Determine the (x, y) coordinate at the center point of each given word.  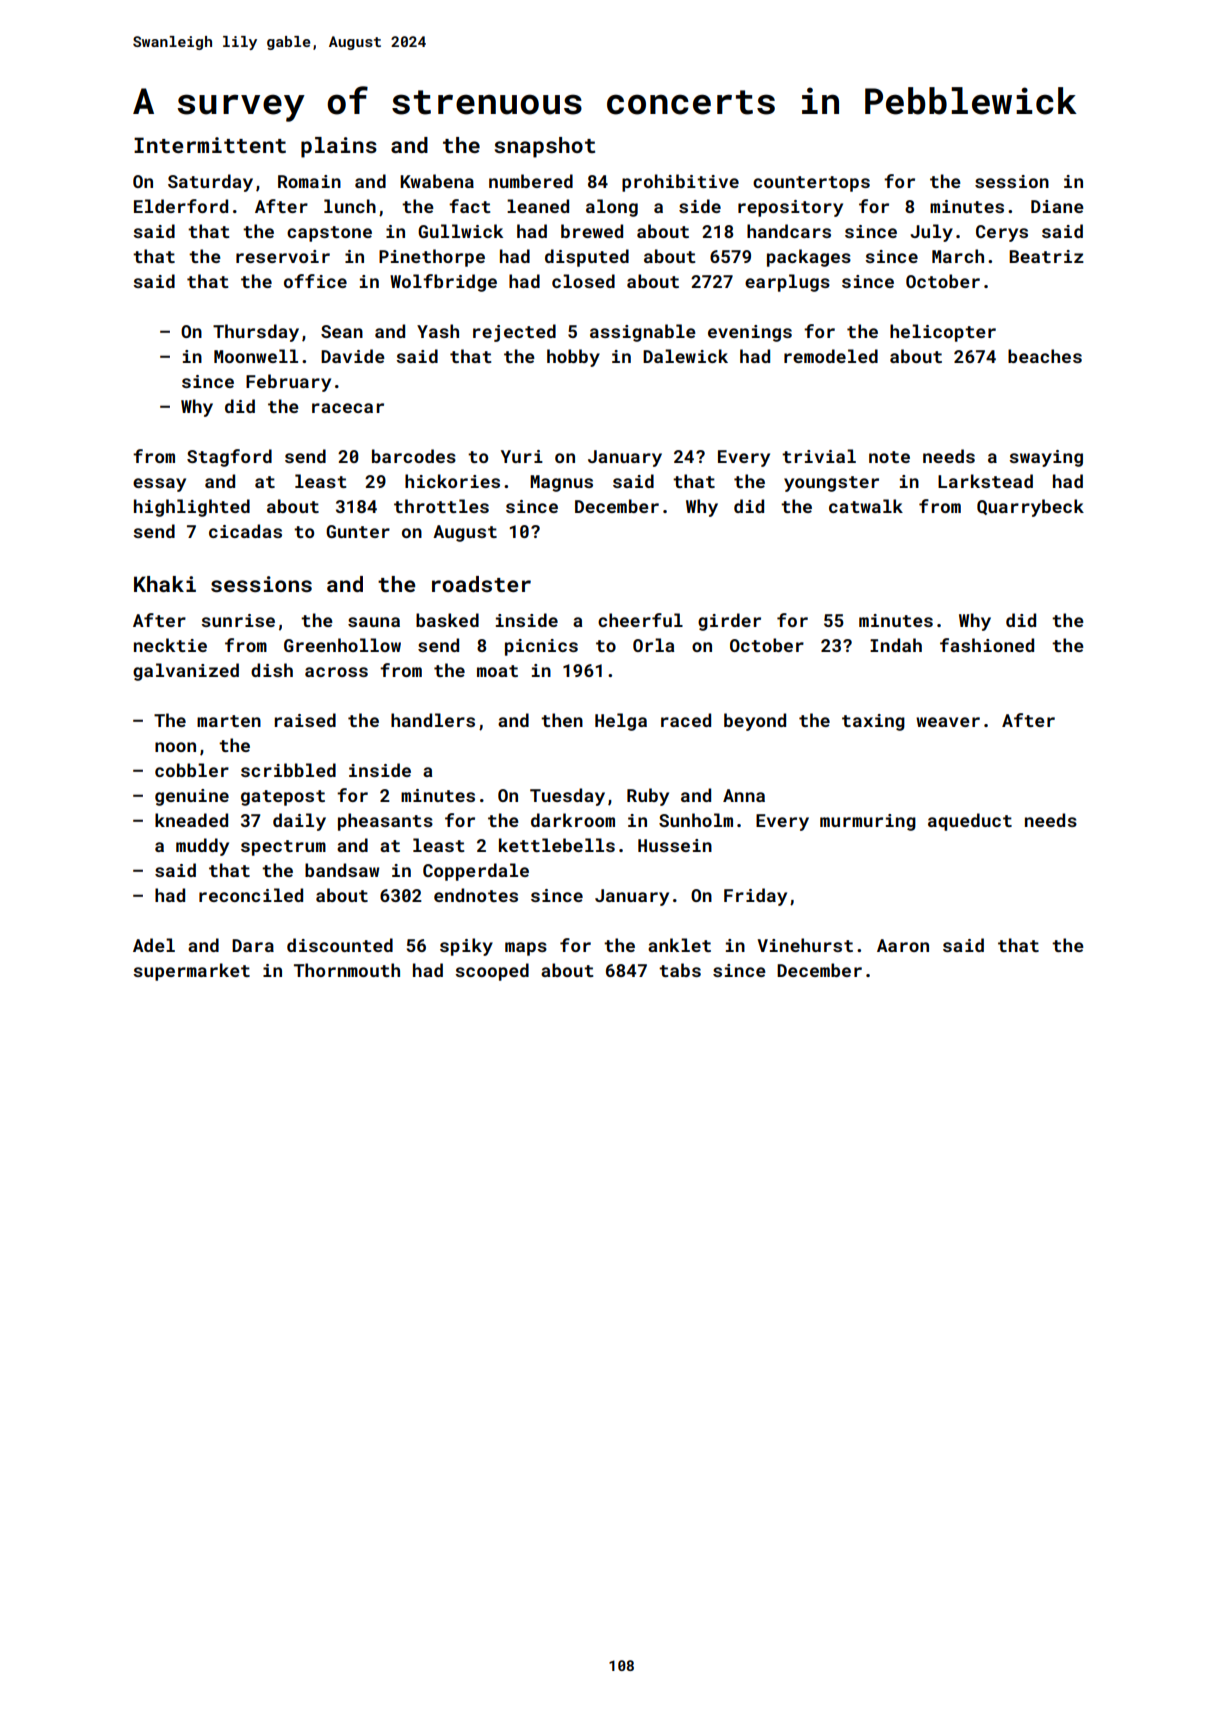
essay (159, 485)
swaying (1046, 458)
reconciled (251, 895)
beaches (1045, 356)
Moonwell (256, 356)
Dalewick (685, 356)
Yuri (522, 456)
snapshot (545, 147)
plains (339, 147)
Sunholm (696, 820)
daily (299, 822)
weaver (948, 722)
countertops (811, 184)
